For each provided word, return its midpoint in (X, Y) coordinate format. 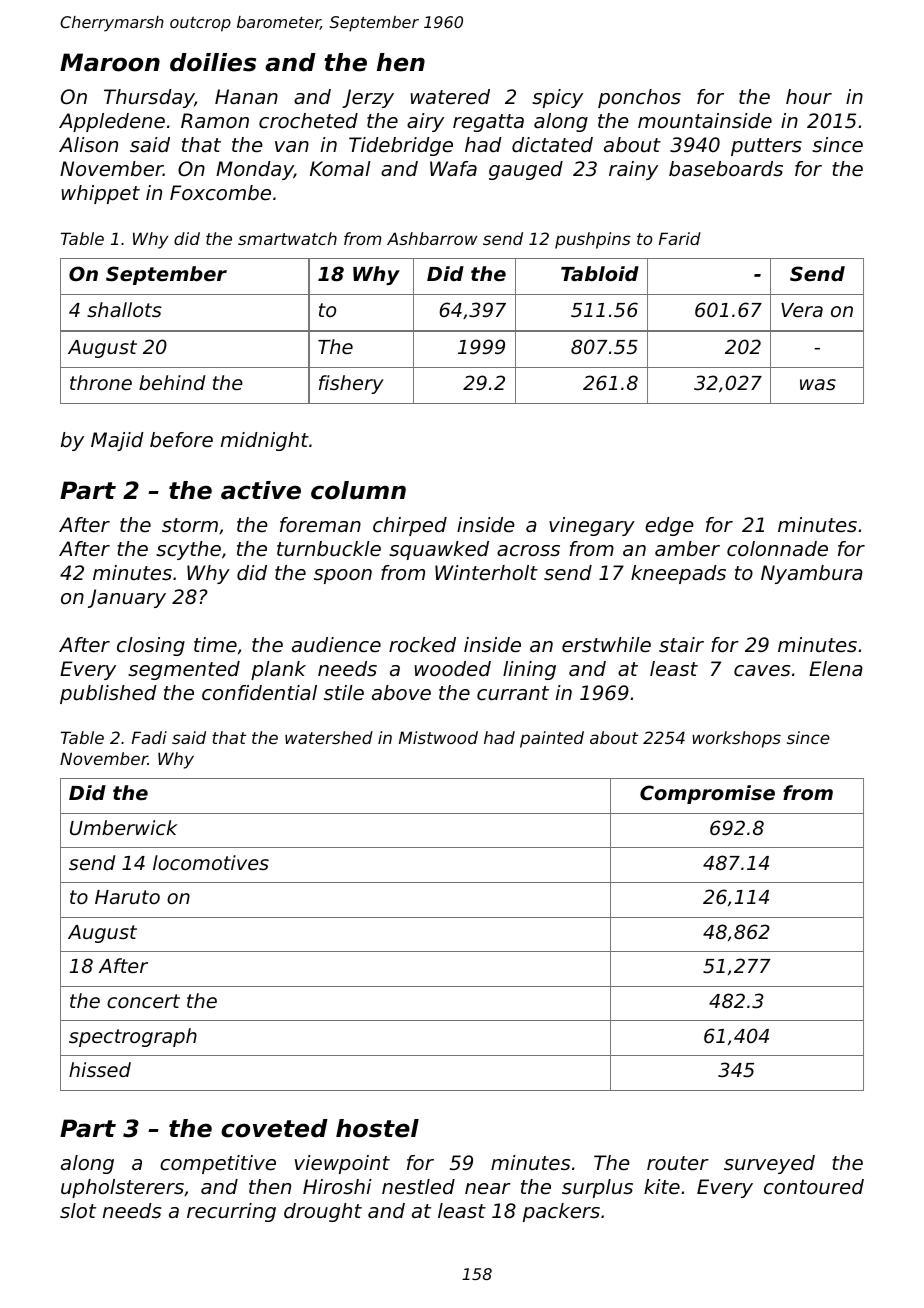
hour (809, 96)
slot (78, 1211)
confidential (259, 693)
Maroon (110, 62)
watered (450, 97)
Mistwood (438, 737)
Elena (836, 669)
